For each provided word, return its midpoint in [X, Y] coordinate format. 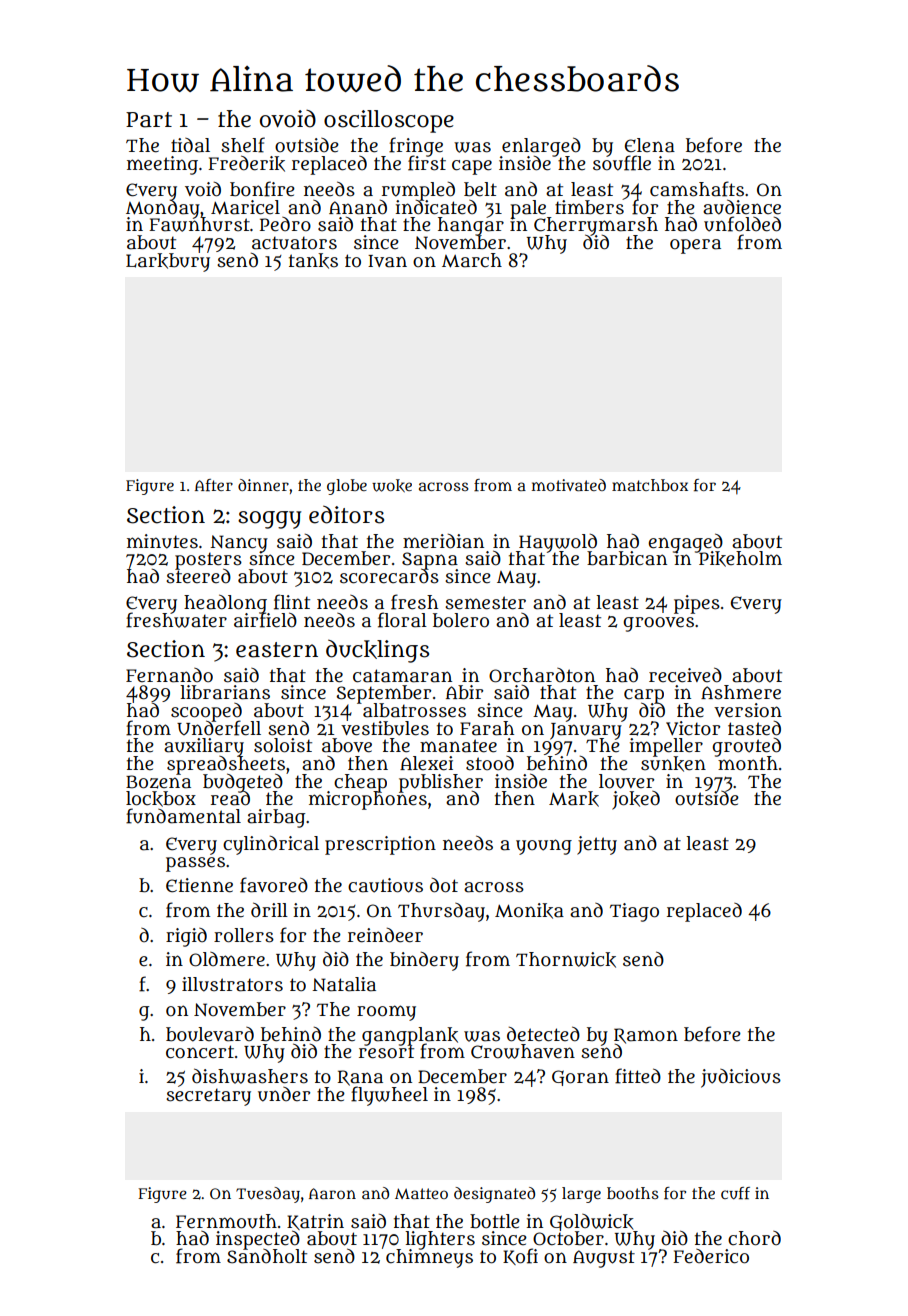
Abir [464, 692]
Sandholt [267, 1256]
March [472, 260]
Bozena [158, 782]
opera [695, 246]
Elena [650, 145]
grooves [658, 624]
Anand [358, 207]
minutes [162, 541]
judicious [741, 1078]
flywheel [389, 1096]
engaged [685, 542]
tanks [313, 261]
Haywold [557, 543]
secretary [208, 1097]
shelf [243, 145]
